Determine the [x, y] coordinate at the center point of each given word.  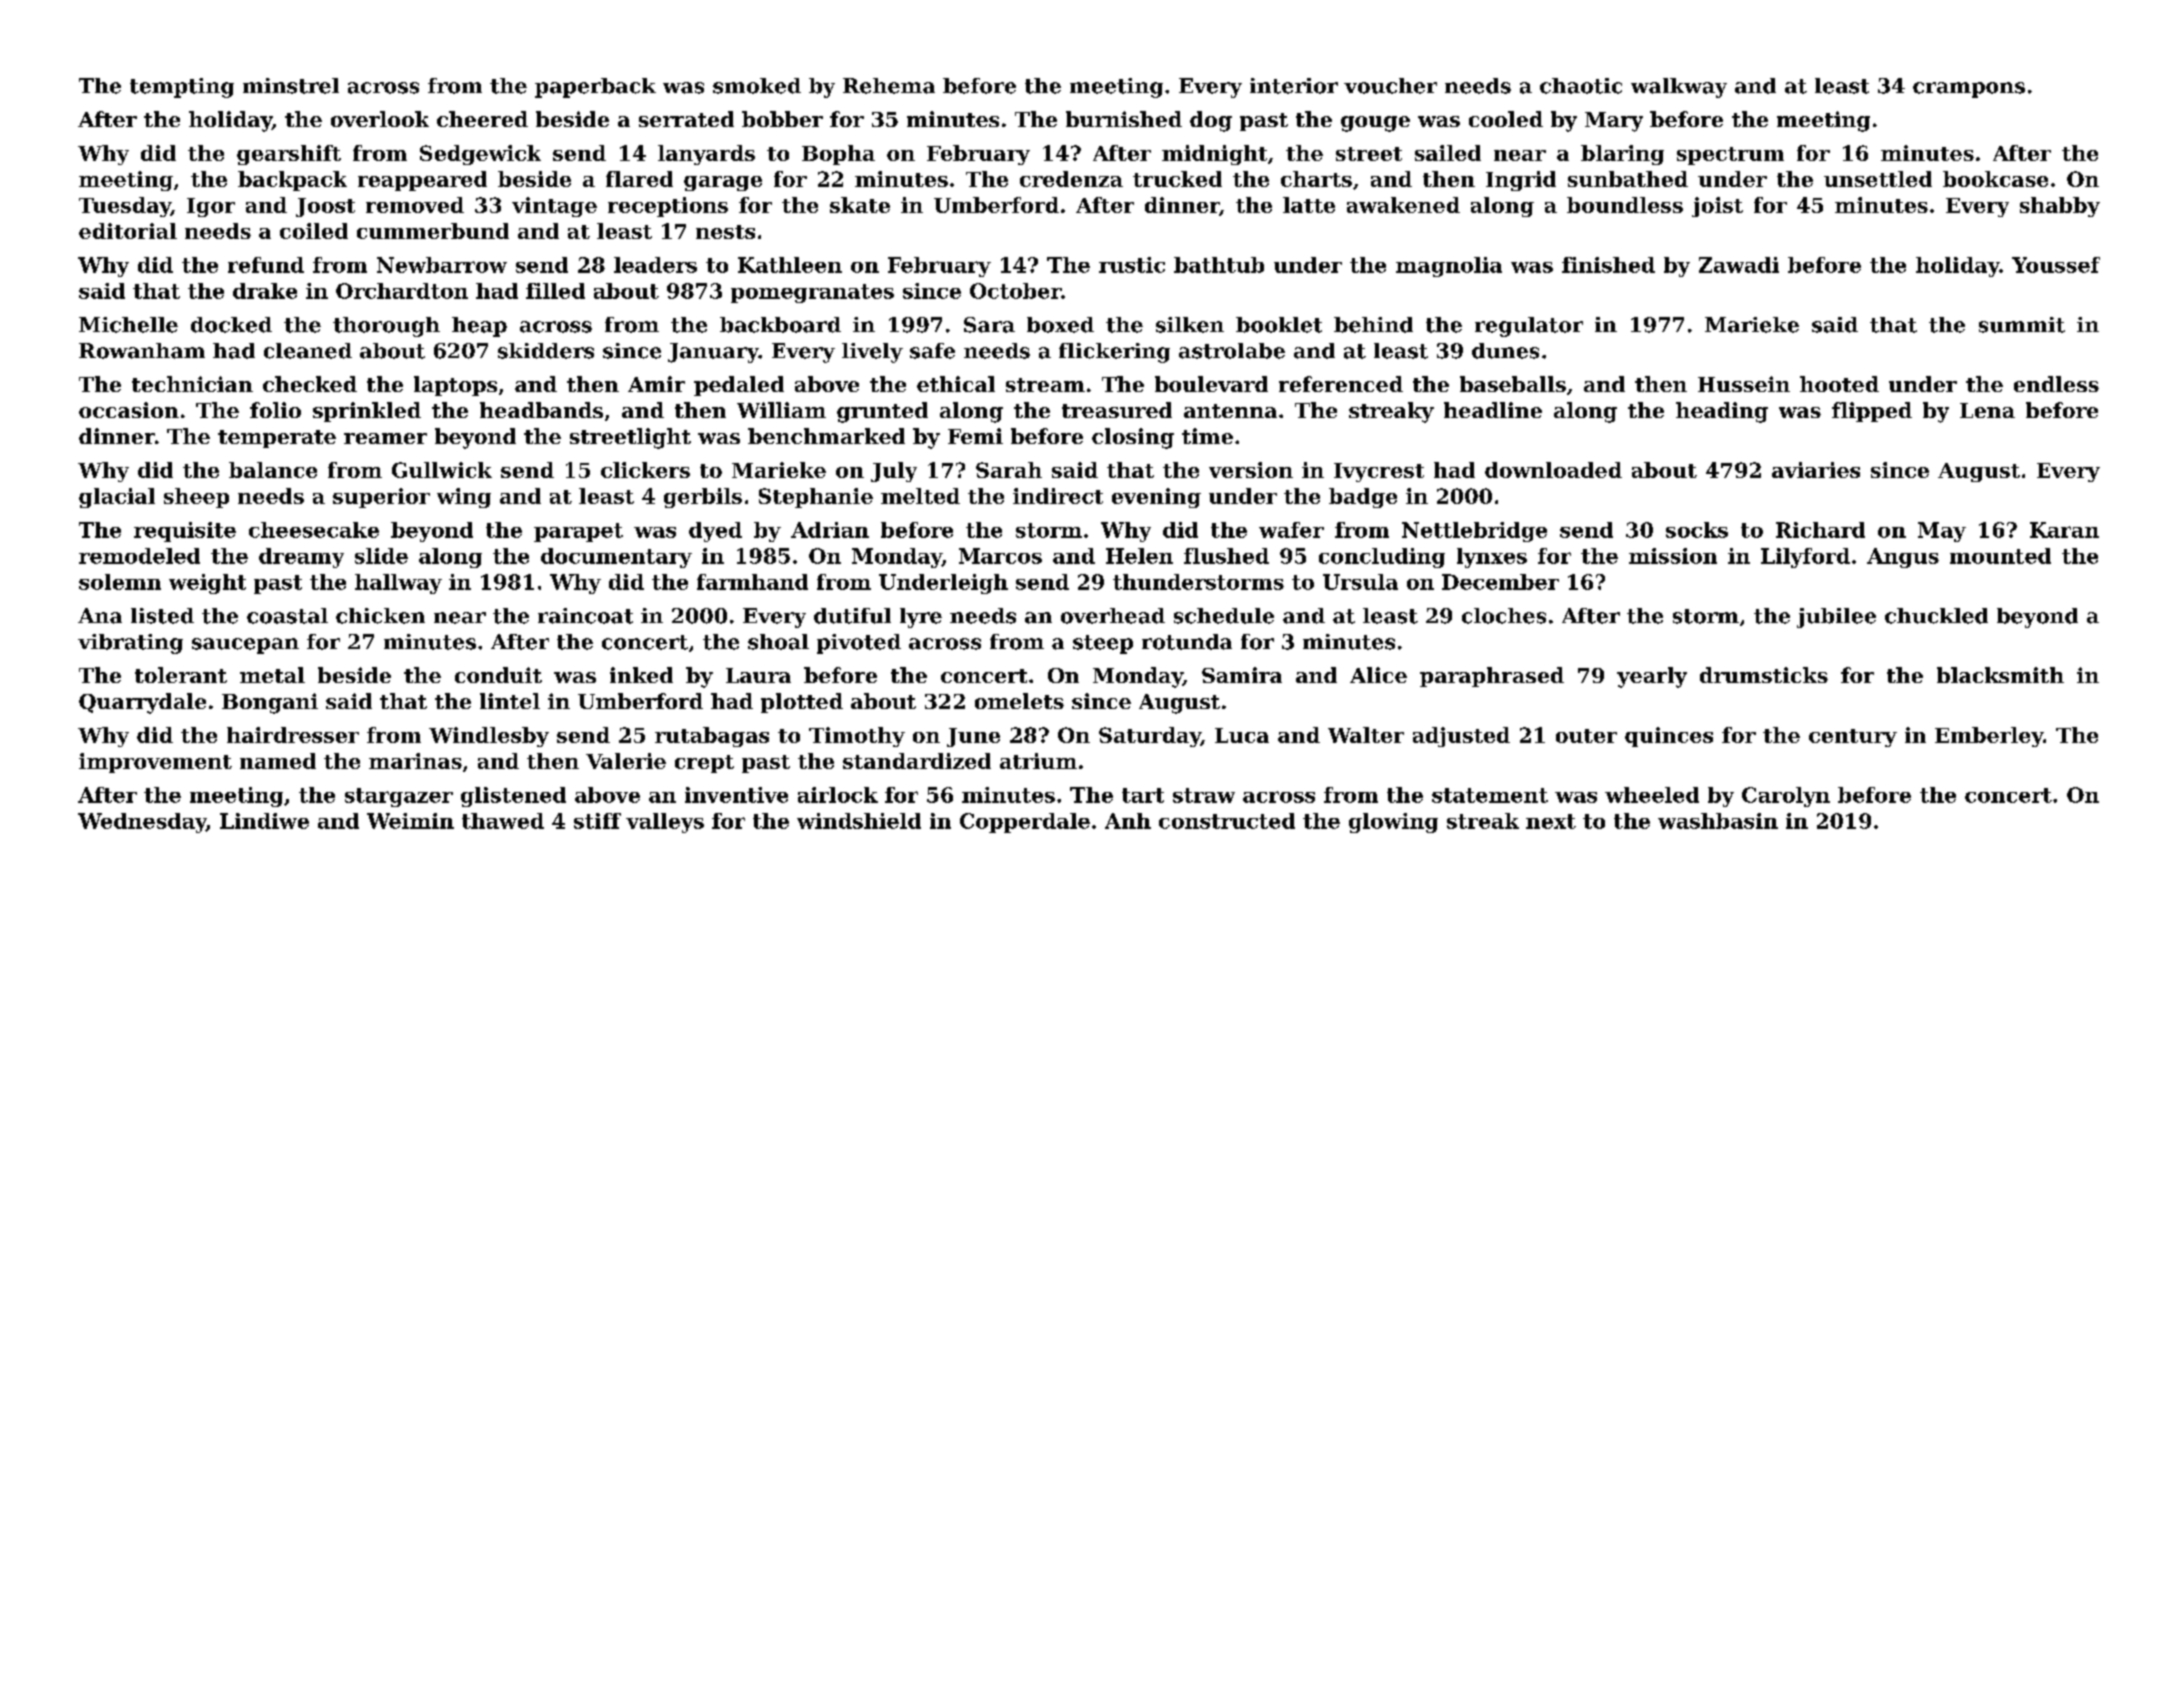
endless [2056, 384]
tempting [182, 88]
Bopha [838, 155]
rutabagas [712, 737]
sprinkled [367, 412]
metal [272, 675]
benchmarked [826, 436]
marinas [415, 761]
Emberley [1989, 737]
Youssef [2056, 265]
